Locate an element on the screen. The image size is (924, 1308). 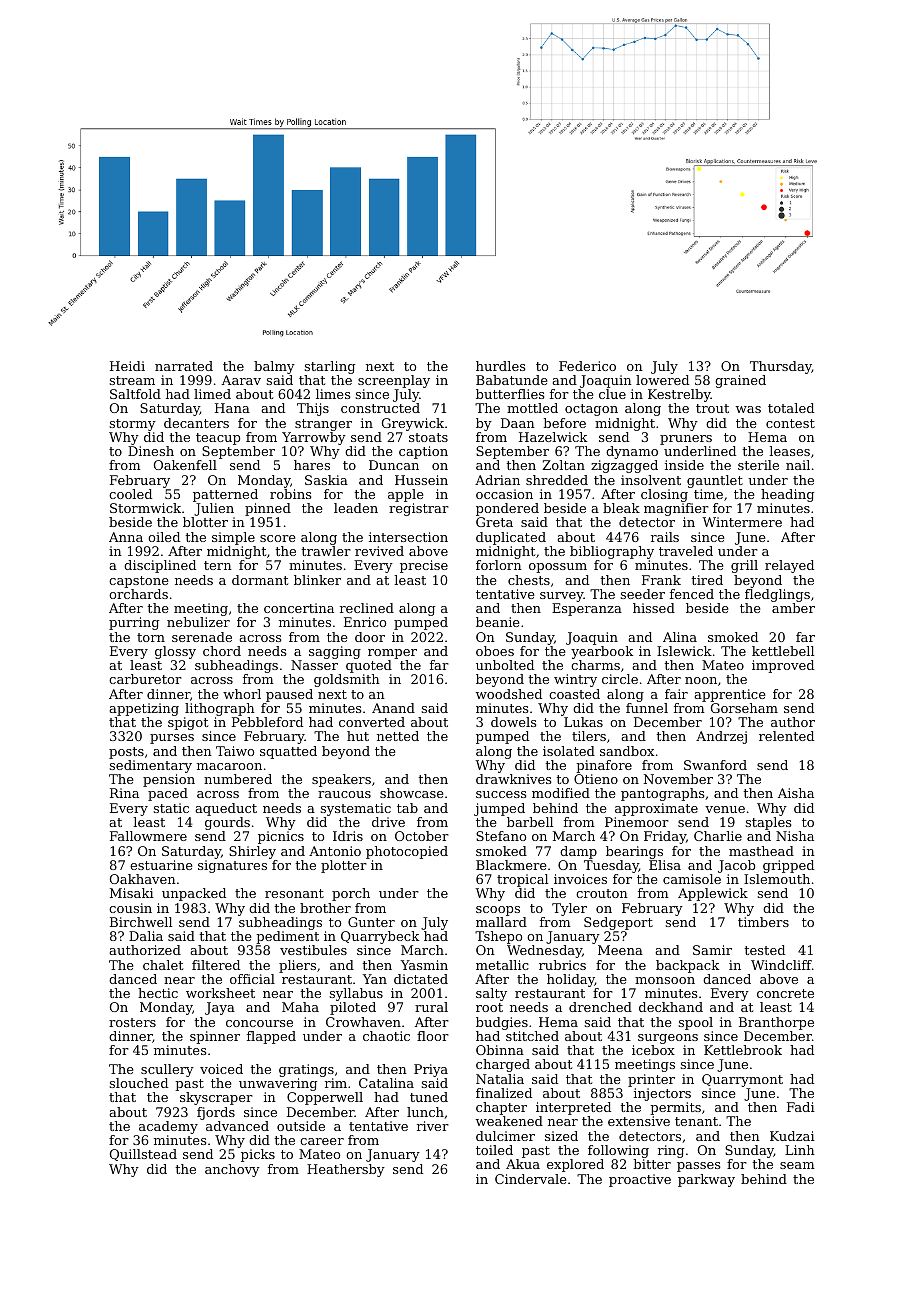
monsoon is located at coordinates (665, 980).
